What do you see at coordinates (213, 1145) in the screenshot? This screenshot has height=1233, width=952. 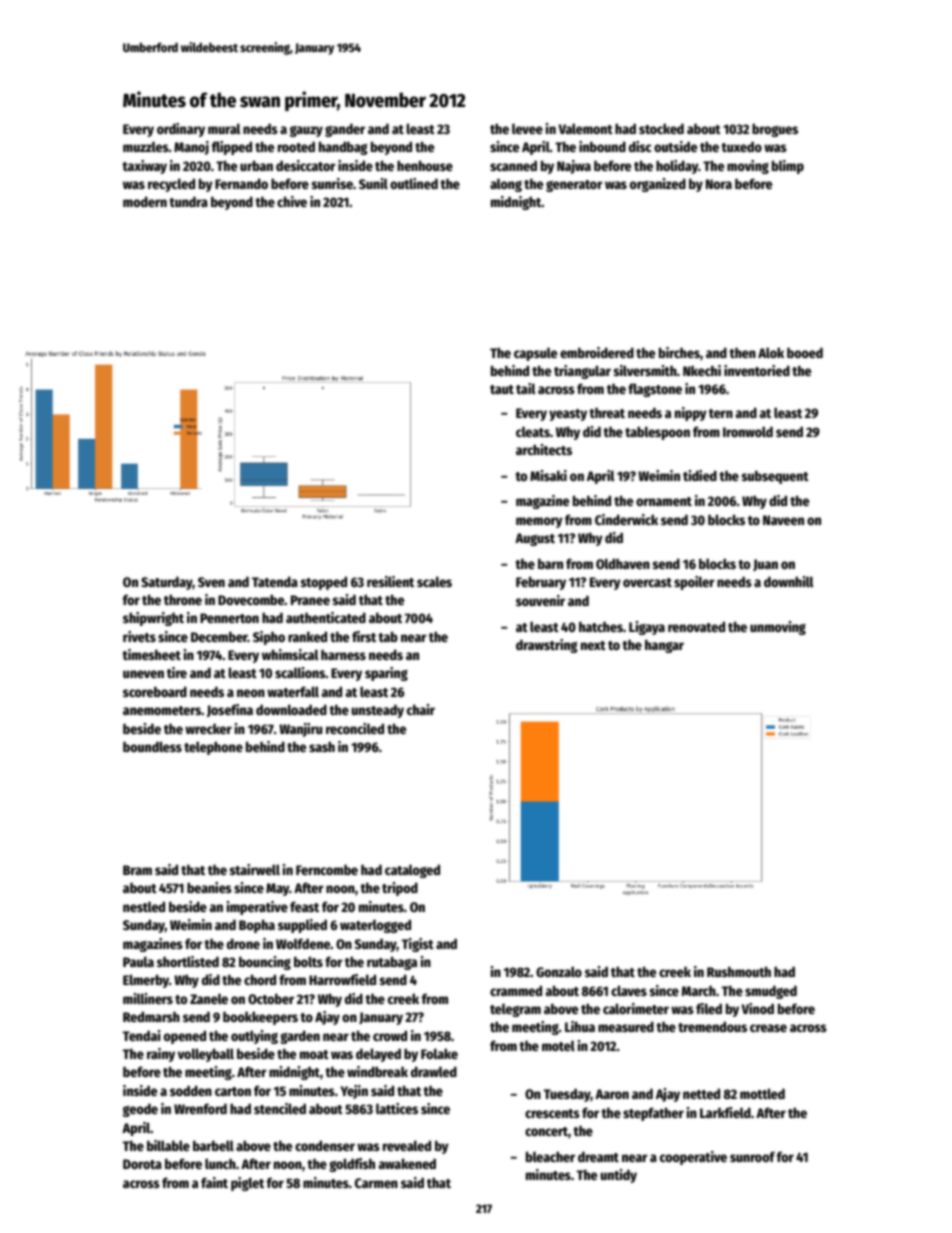 I see `barbell` at bounding box center [213, 1145].
